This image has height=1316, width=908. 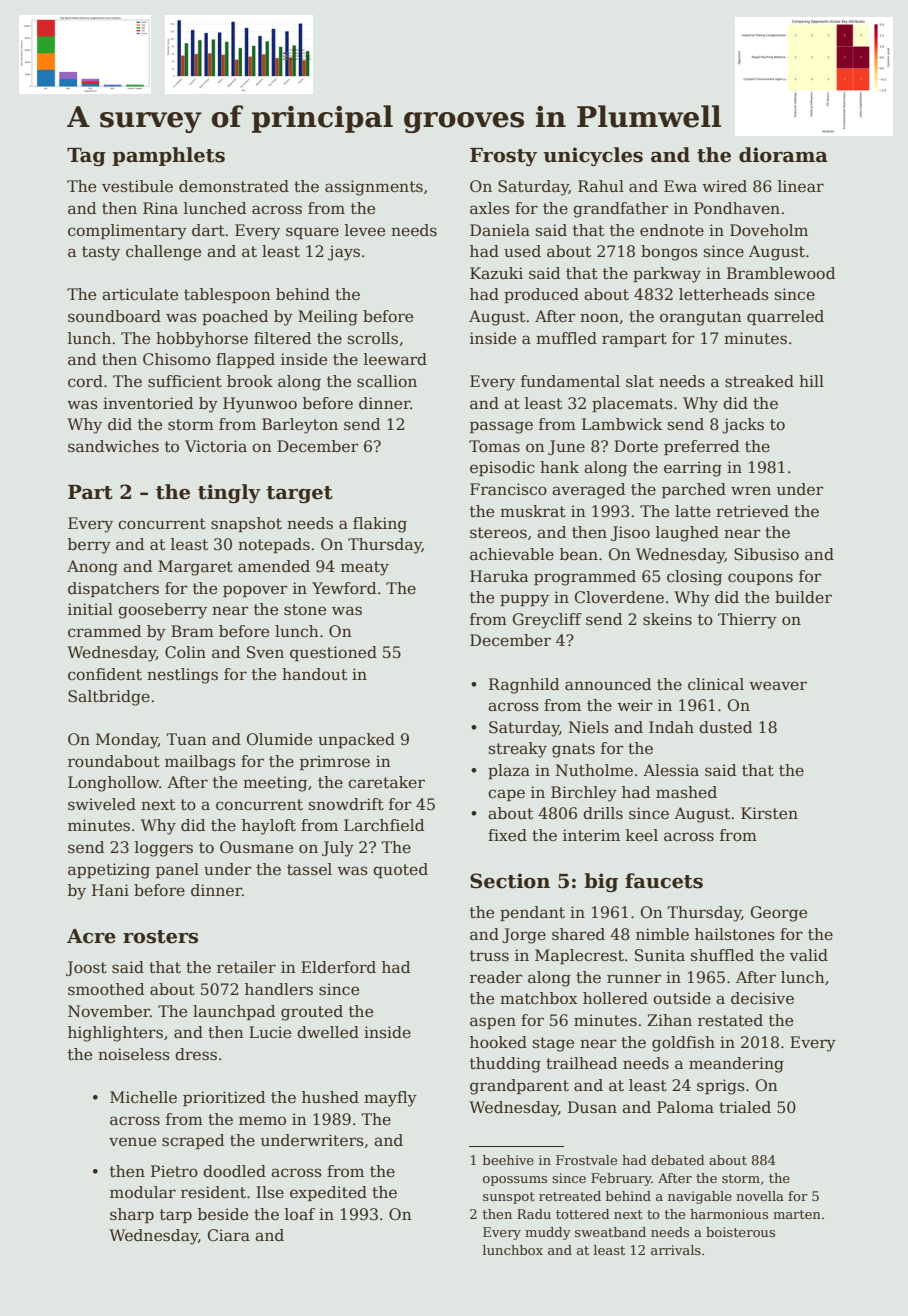 I want to click on tasty, so click(x=101, y=253).
